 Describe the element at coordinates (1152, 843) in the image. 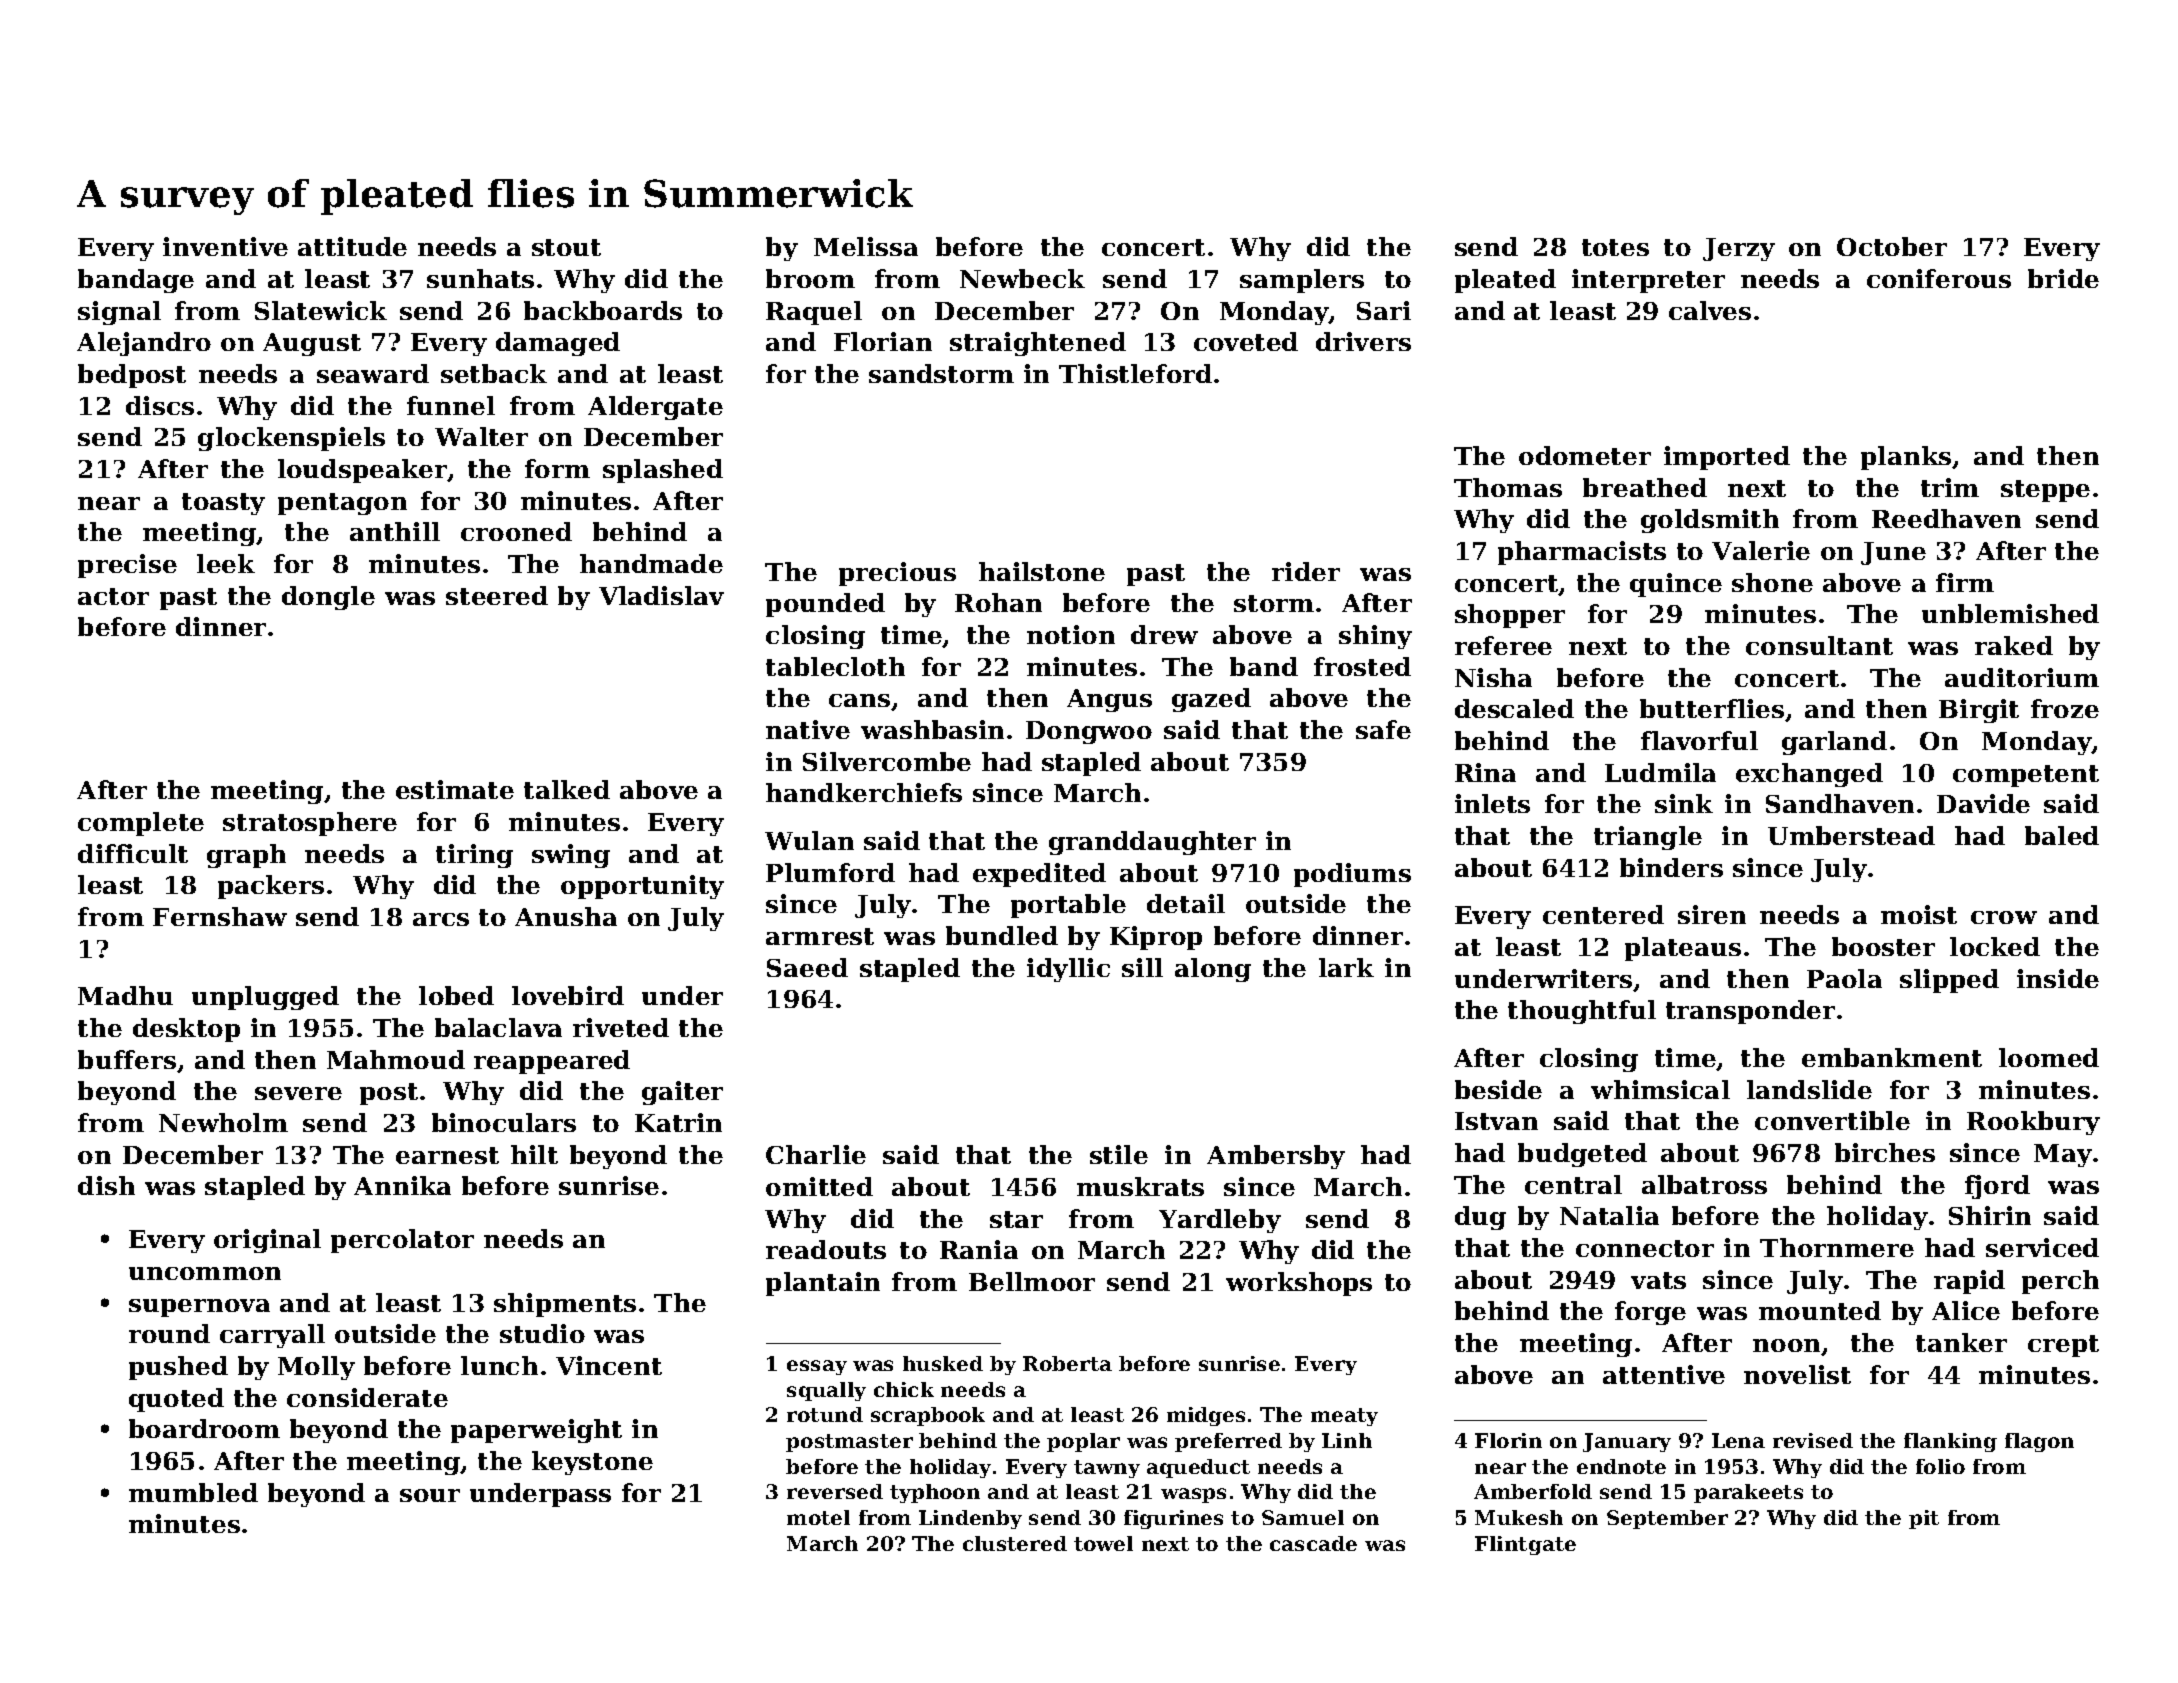

I see `granddaughter` at that location.
